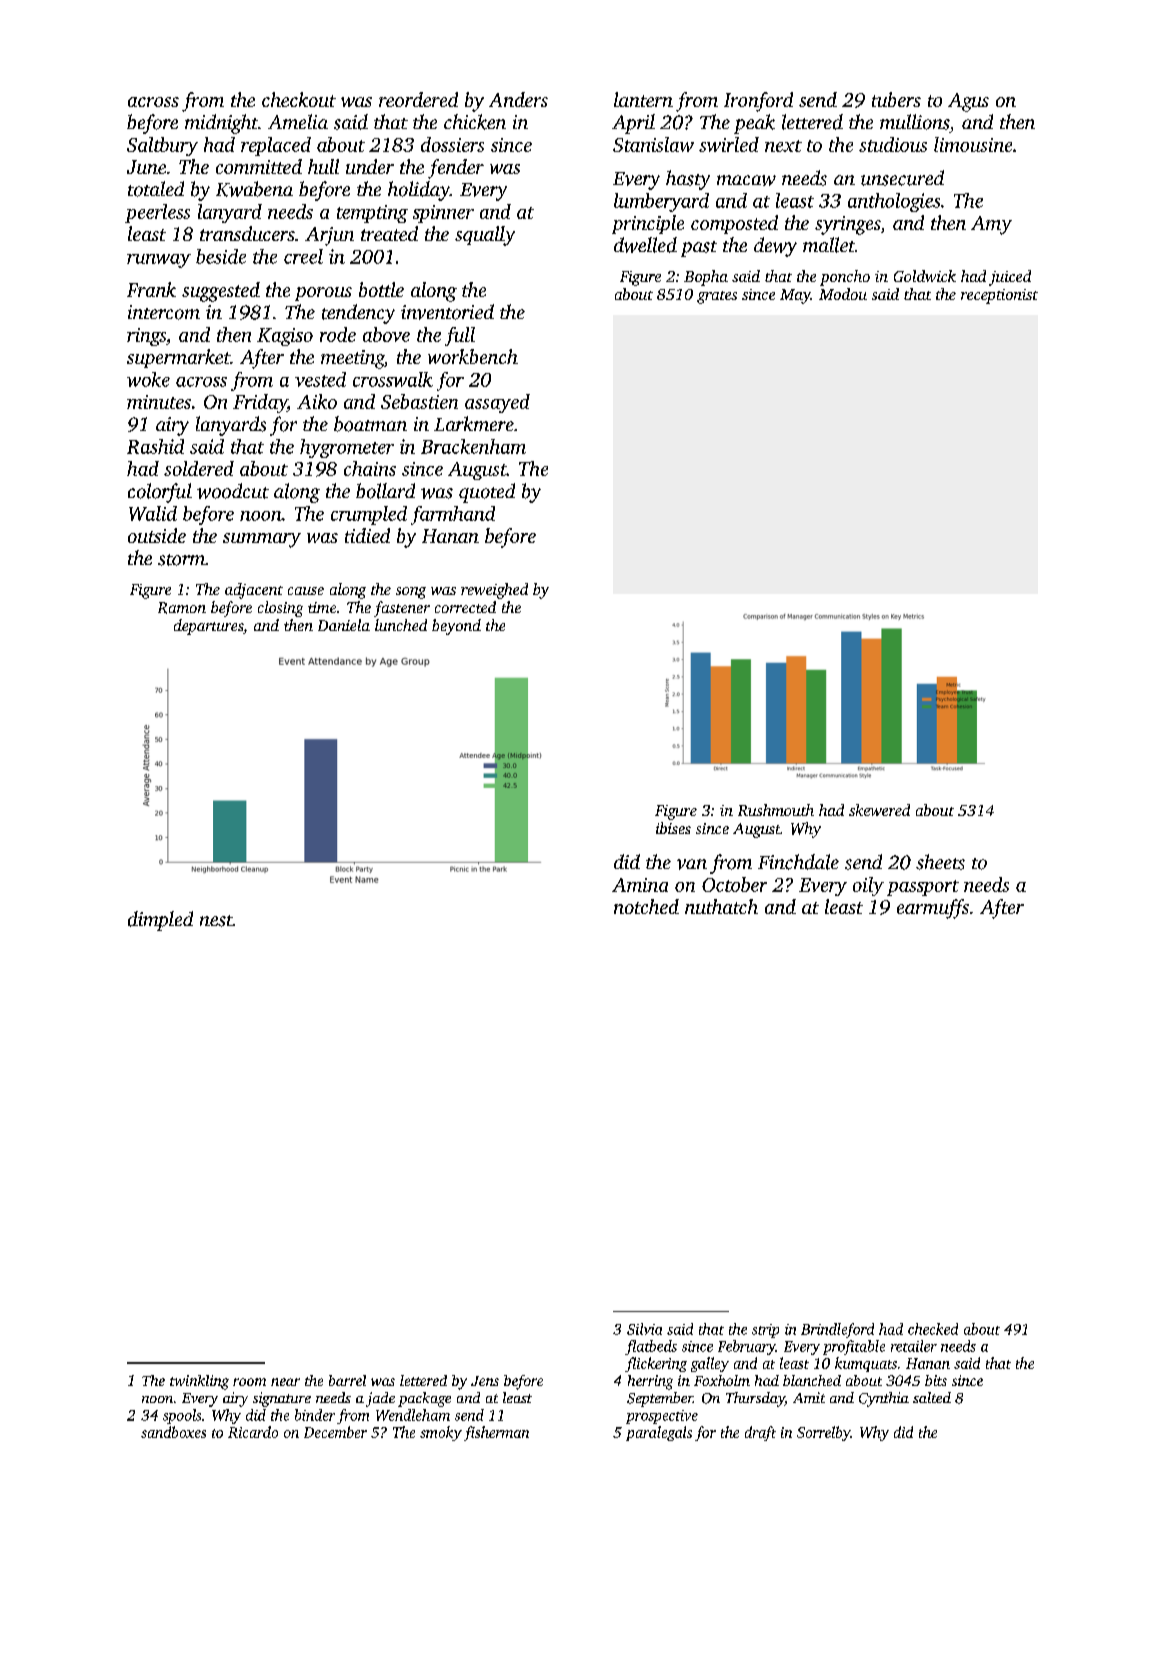  Describe the element at coordinates (673, 828) in the document. I see `ibises` at that location.
